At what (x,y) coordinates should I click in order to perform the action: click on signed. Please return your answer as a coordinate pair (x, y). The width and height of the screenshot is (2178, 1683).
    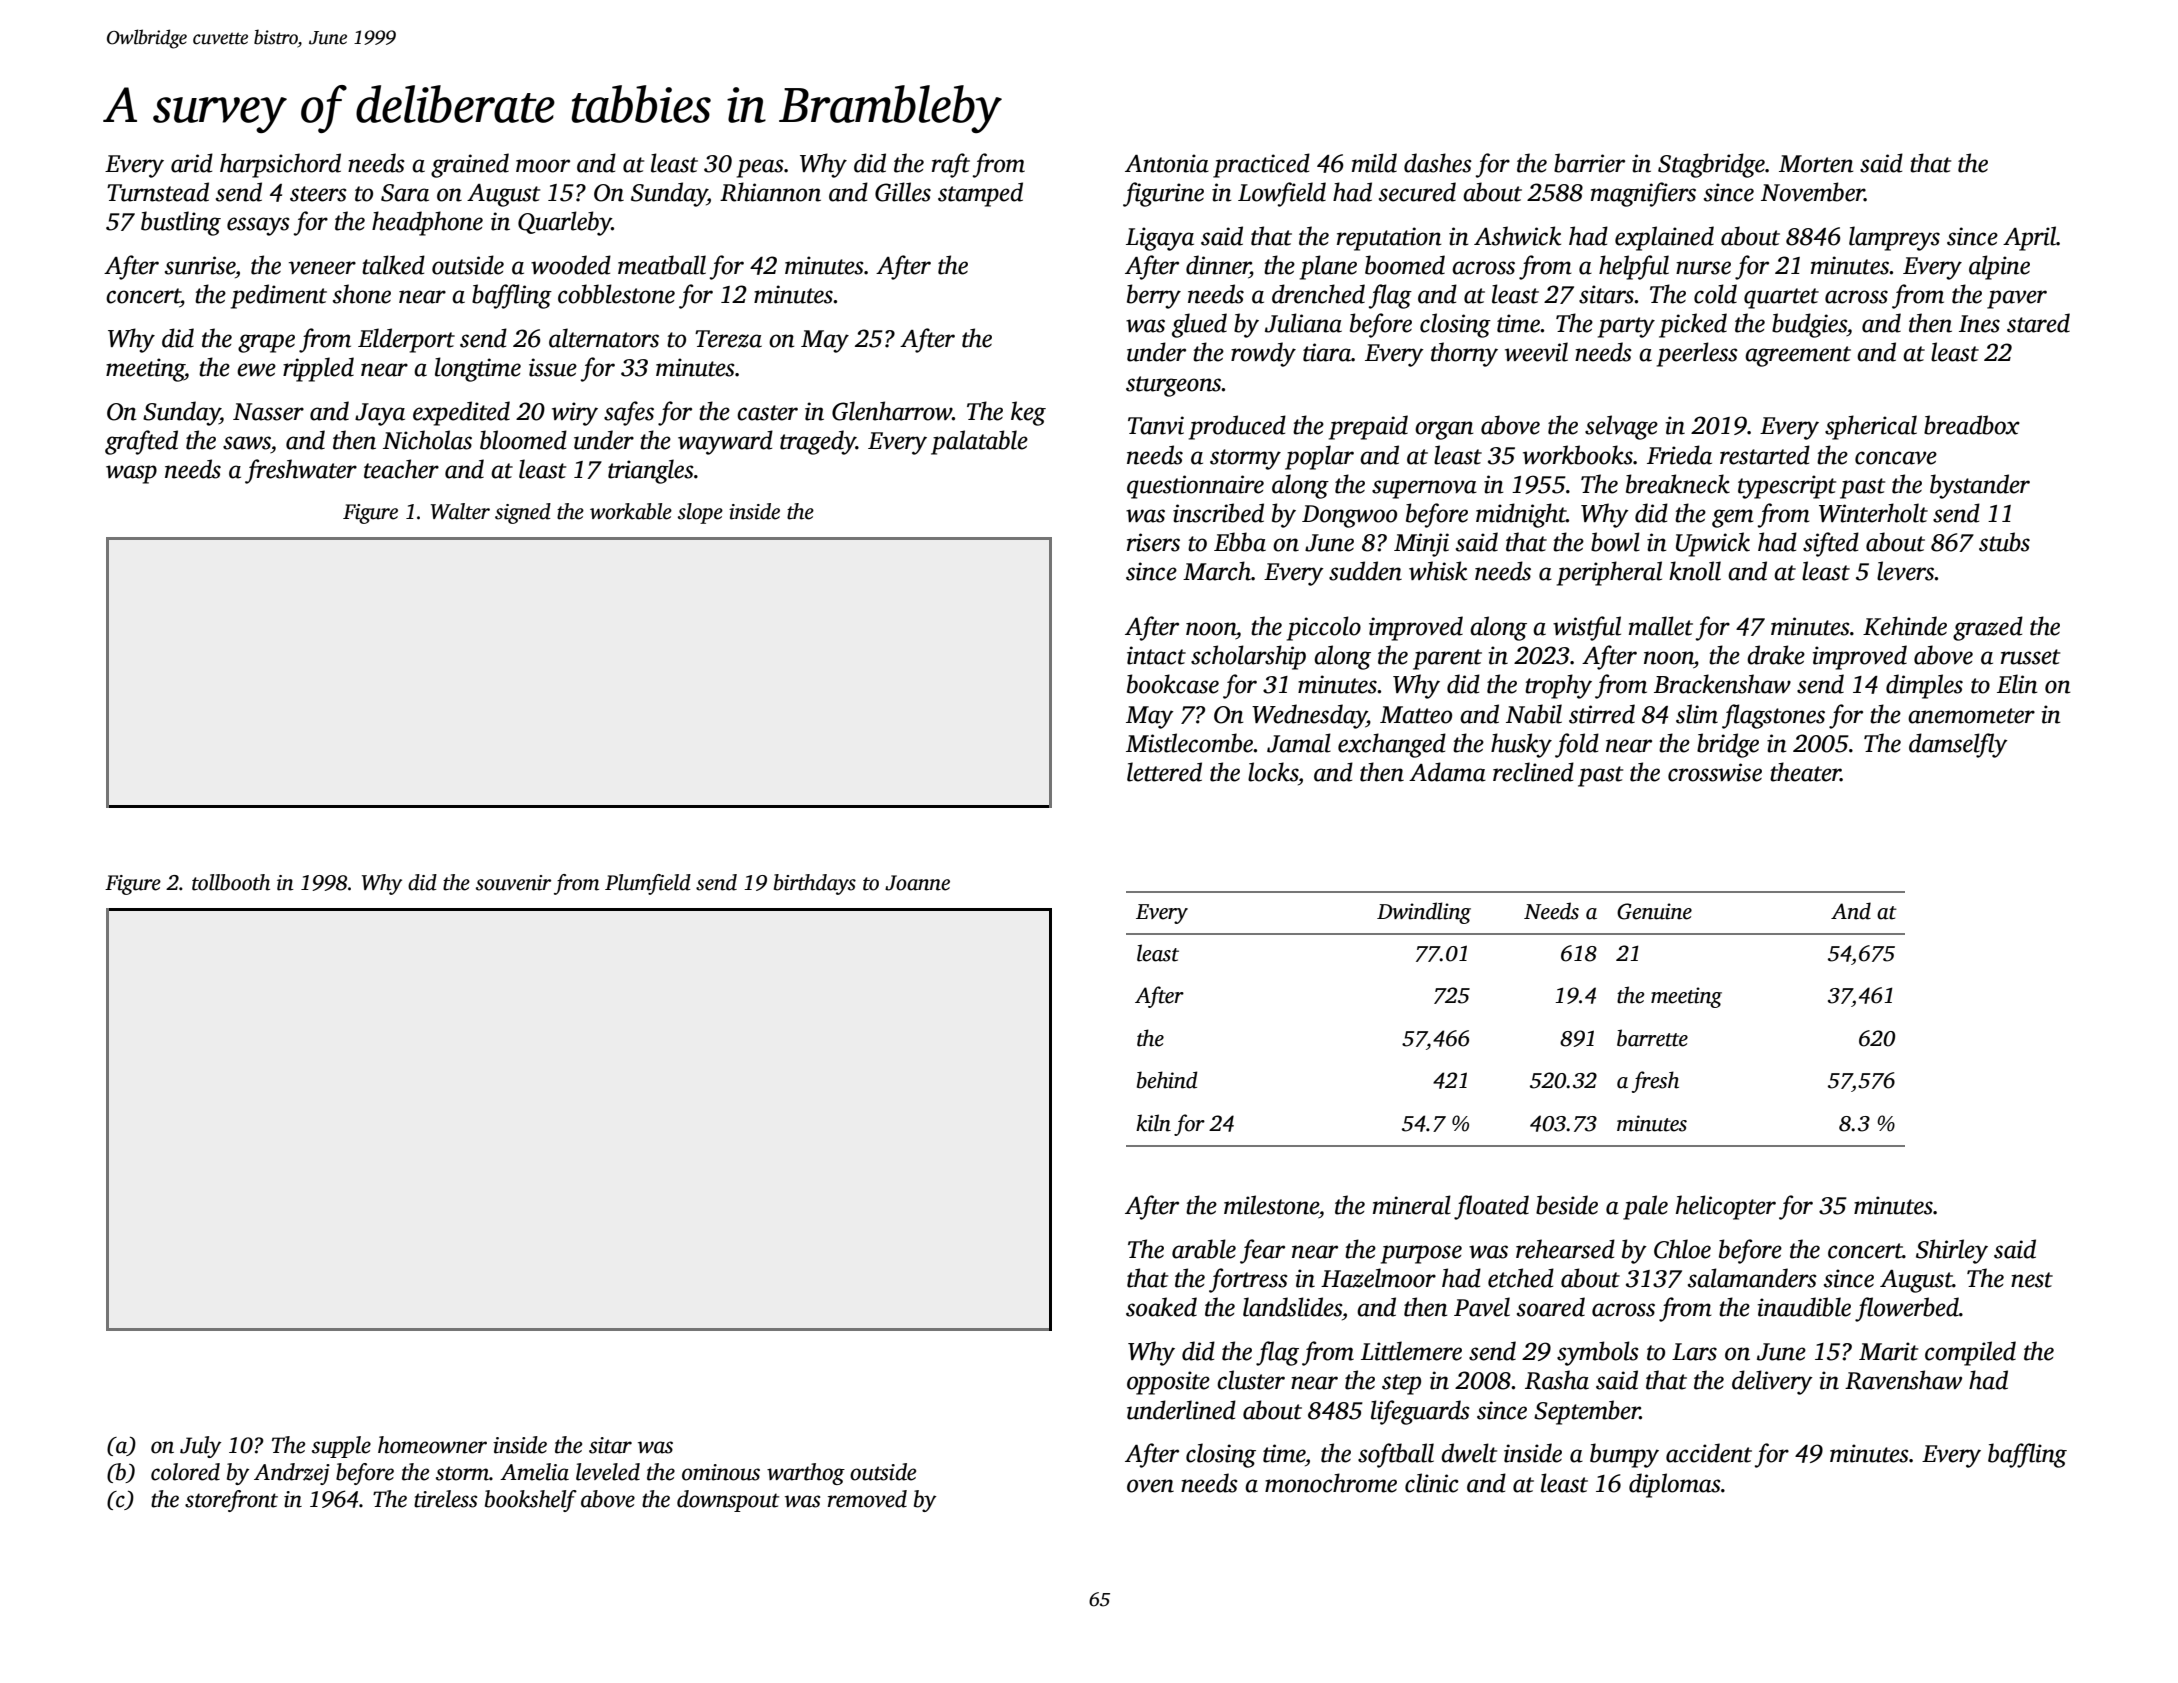
    Looking at the image, I should click on (523, 513).
